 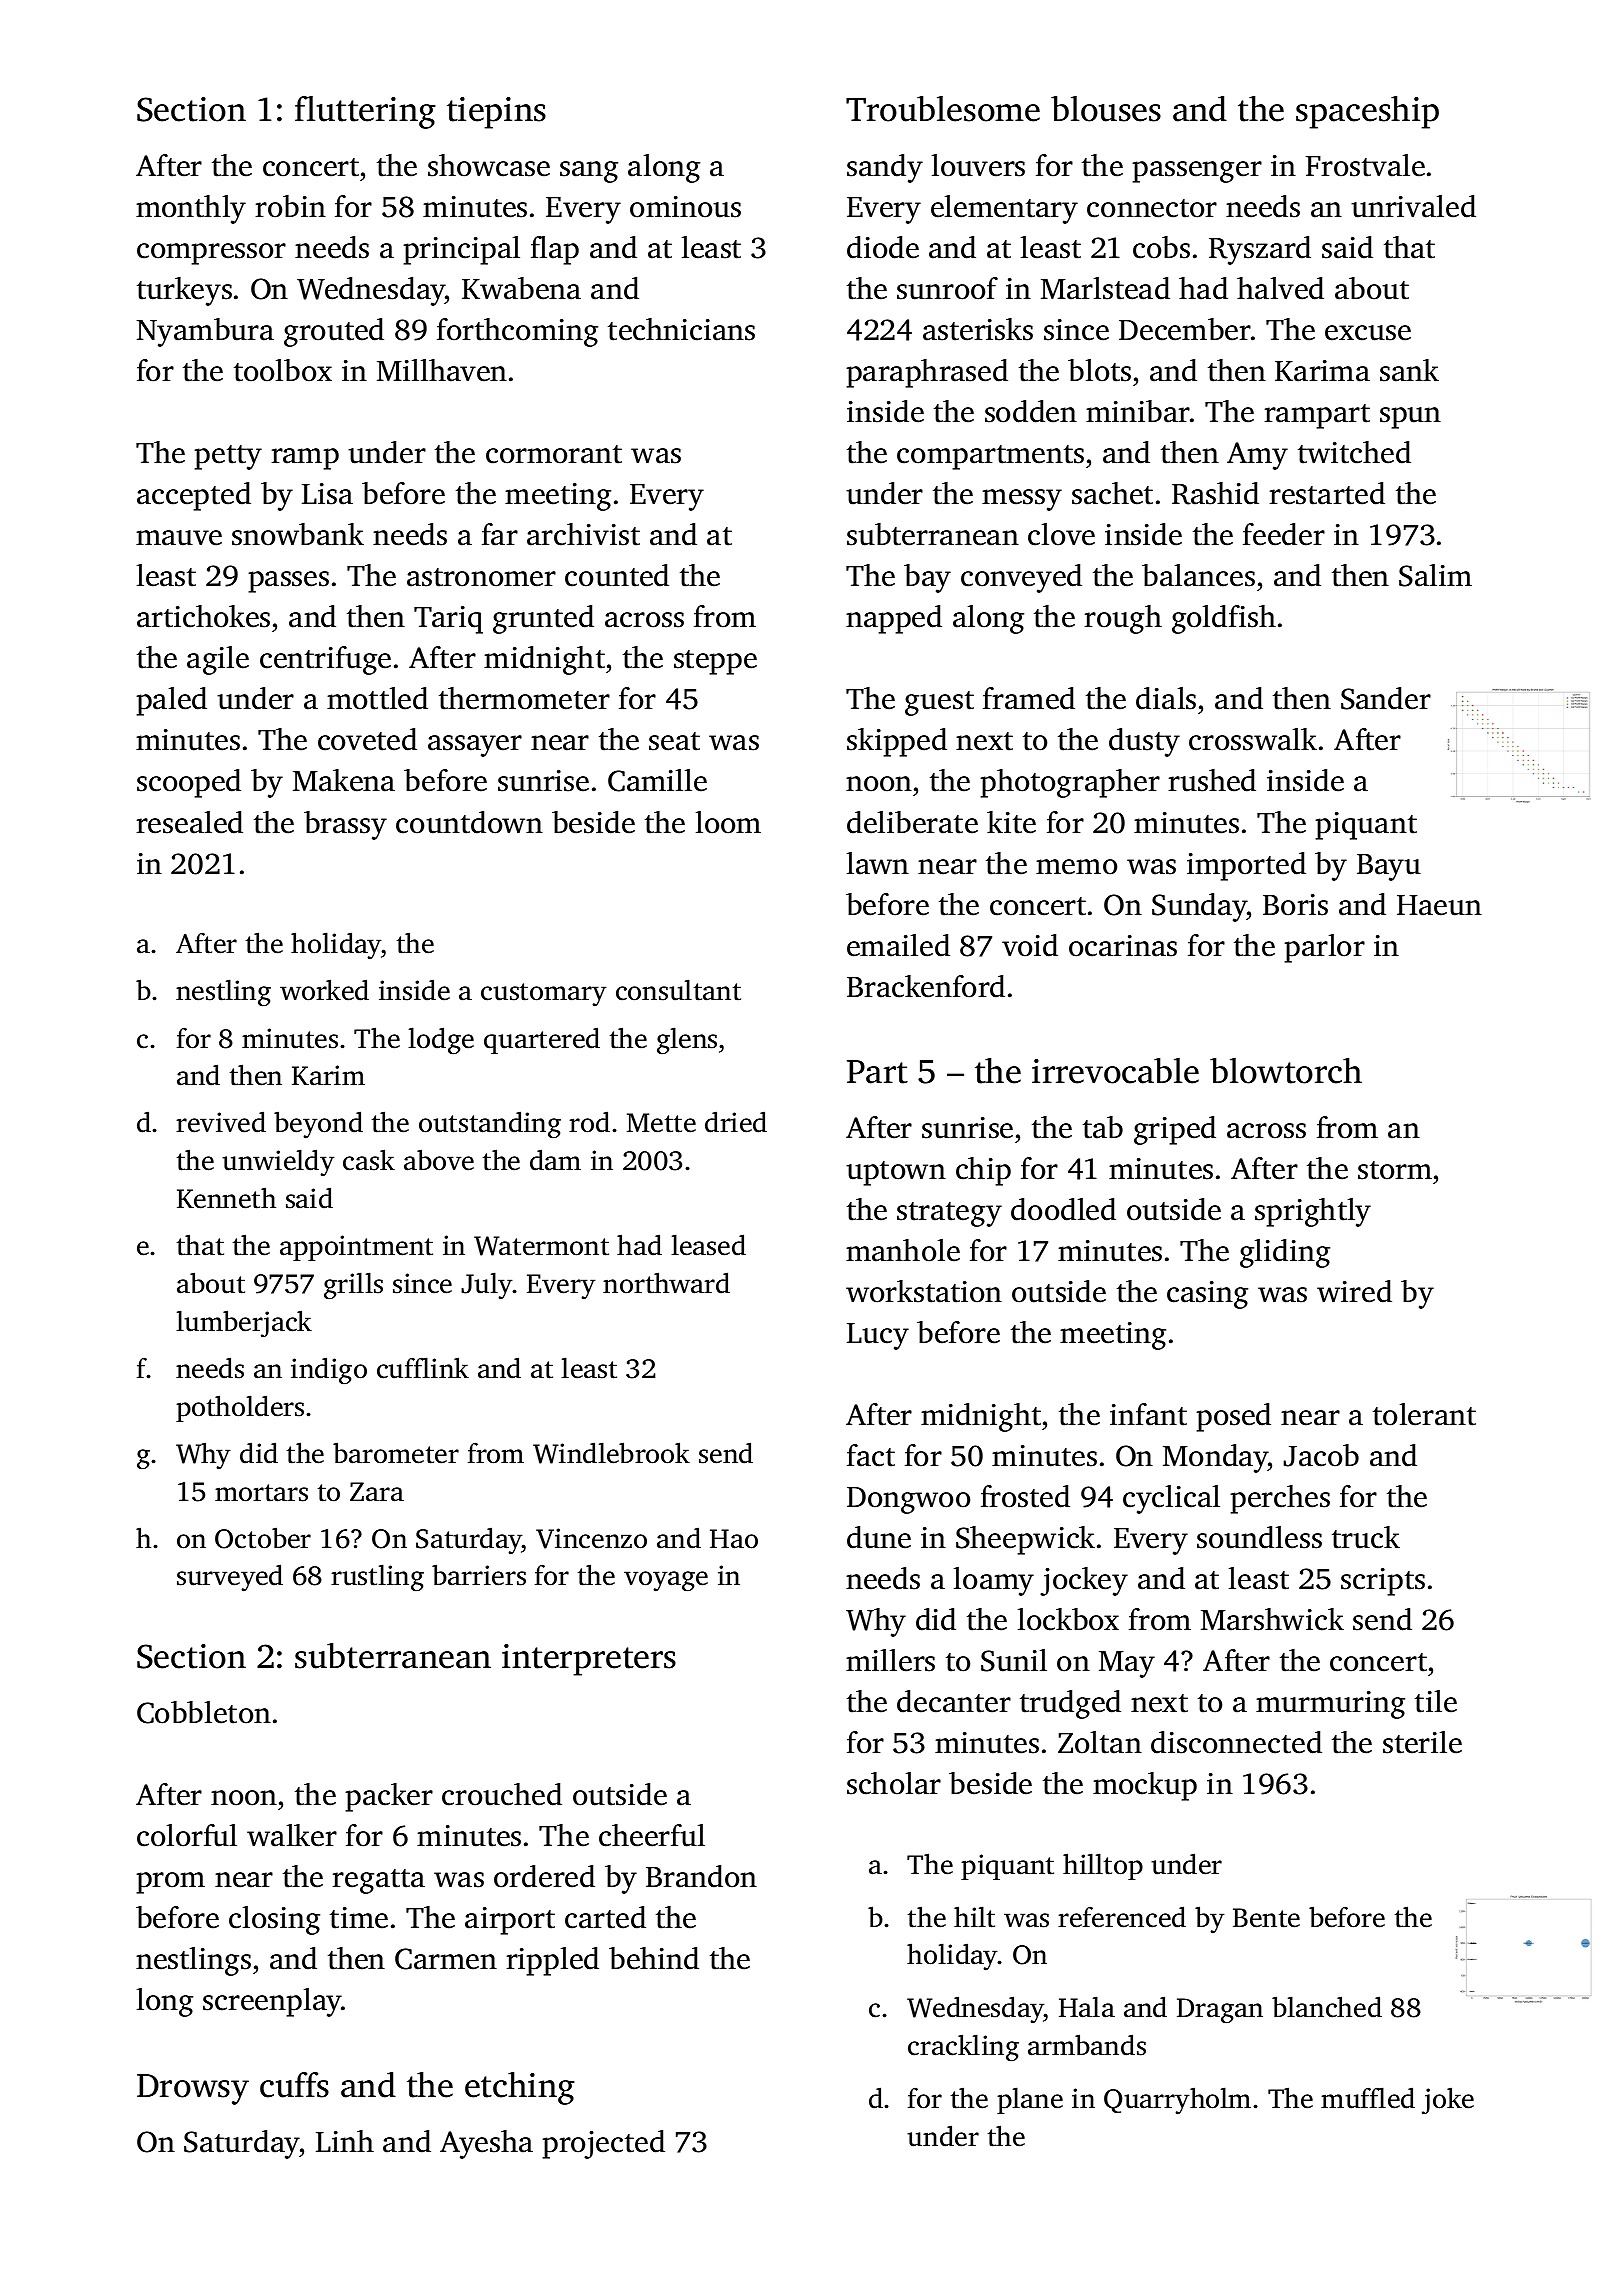 What do you see at coordinates (1395, 1170) in the screenshot?
I see `storm` at bounding box center [1395, 1170].
